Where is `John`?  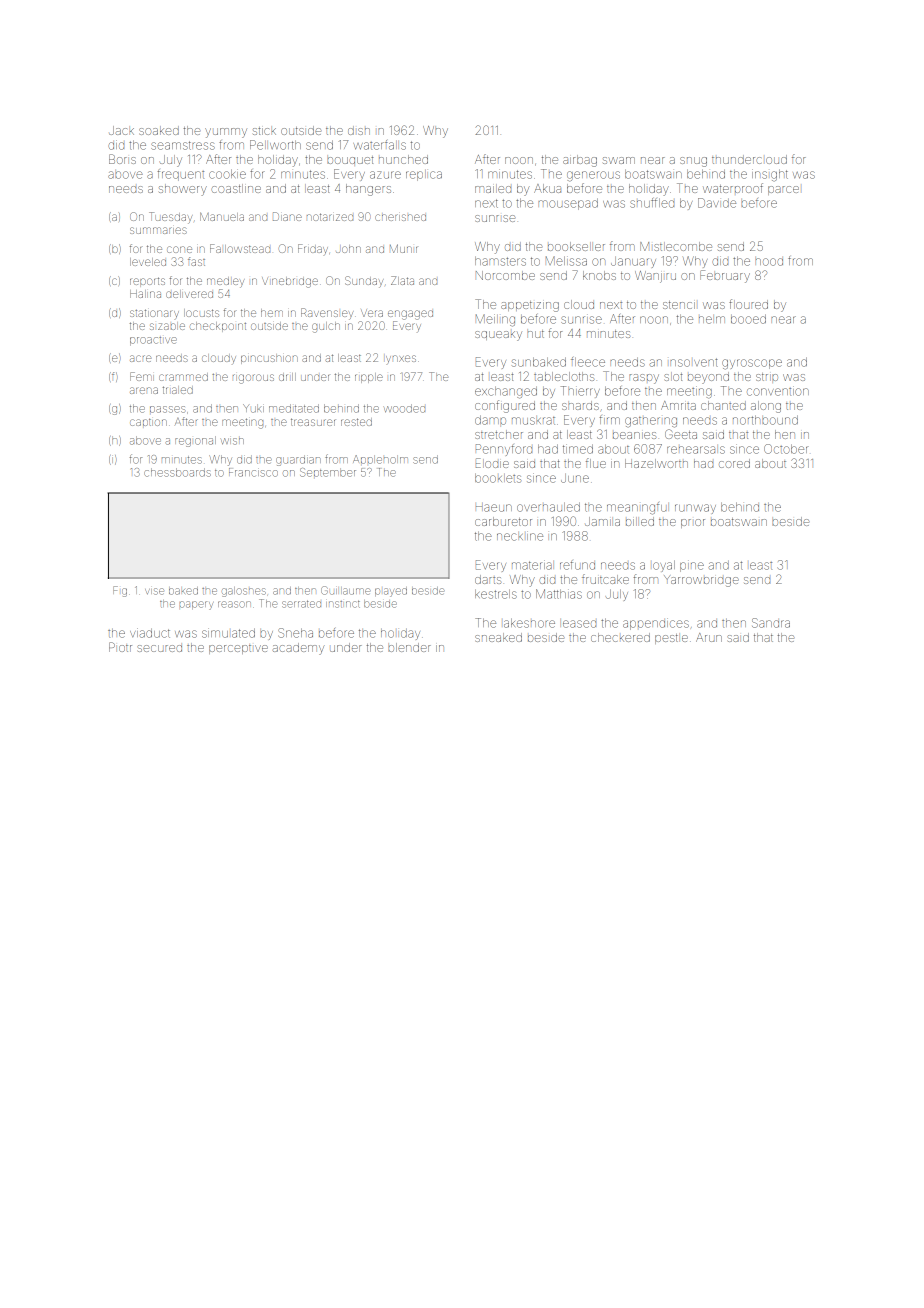
John is located at coordinates (348, 249).
